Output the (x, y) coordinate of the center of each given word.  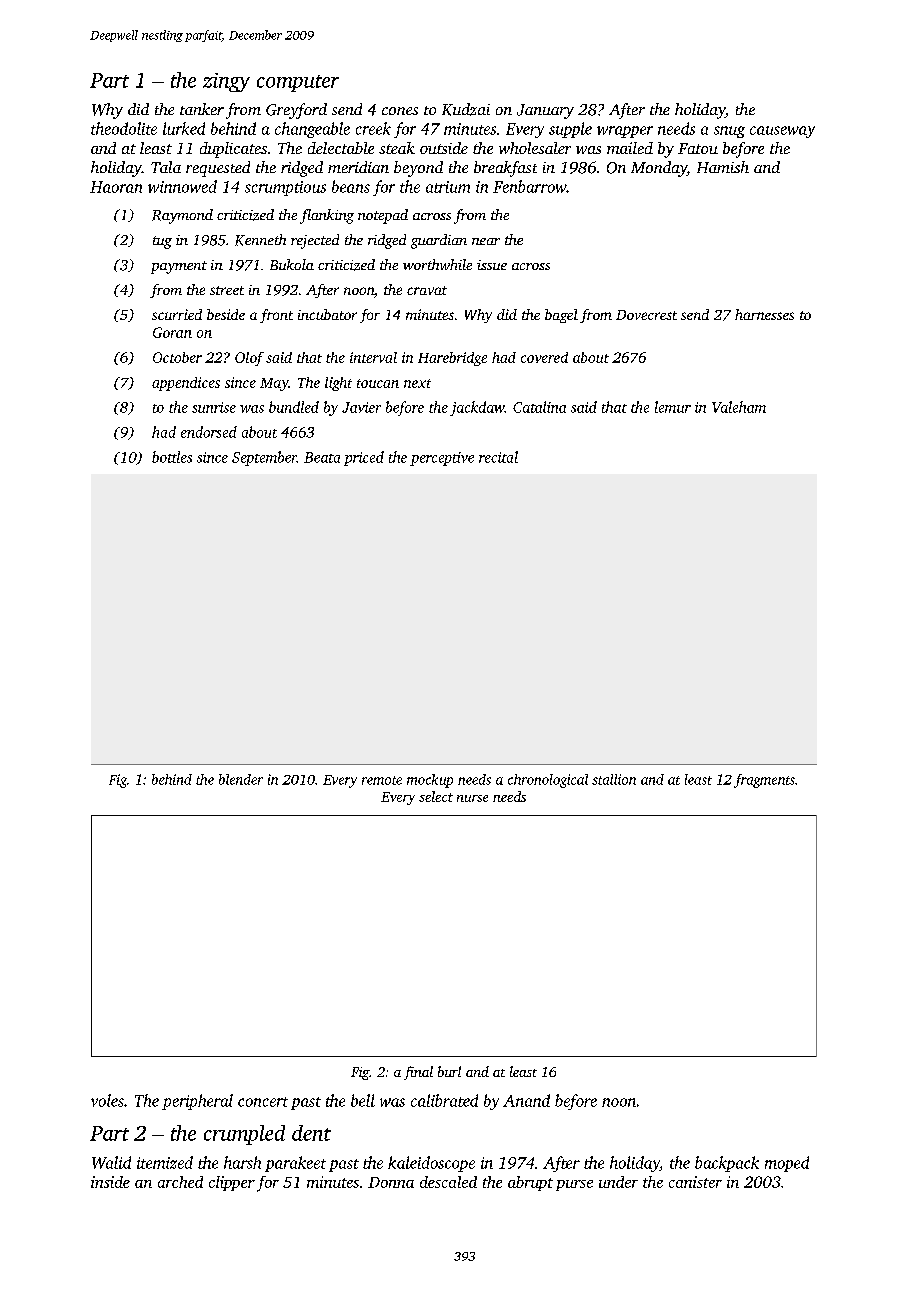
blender (241, 779)
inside (110, 1182)
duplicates (233, 150)
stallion (614, 779)
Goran (172, 332)
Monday (659, 169)
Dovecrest (646, 315)
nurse (472, 798)
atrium (448, 187)
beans (351, 186)
